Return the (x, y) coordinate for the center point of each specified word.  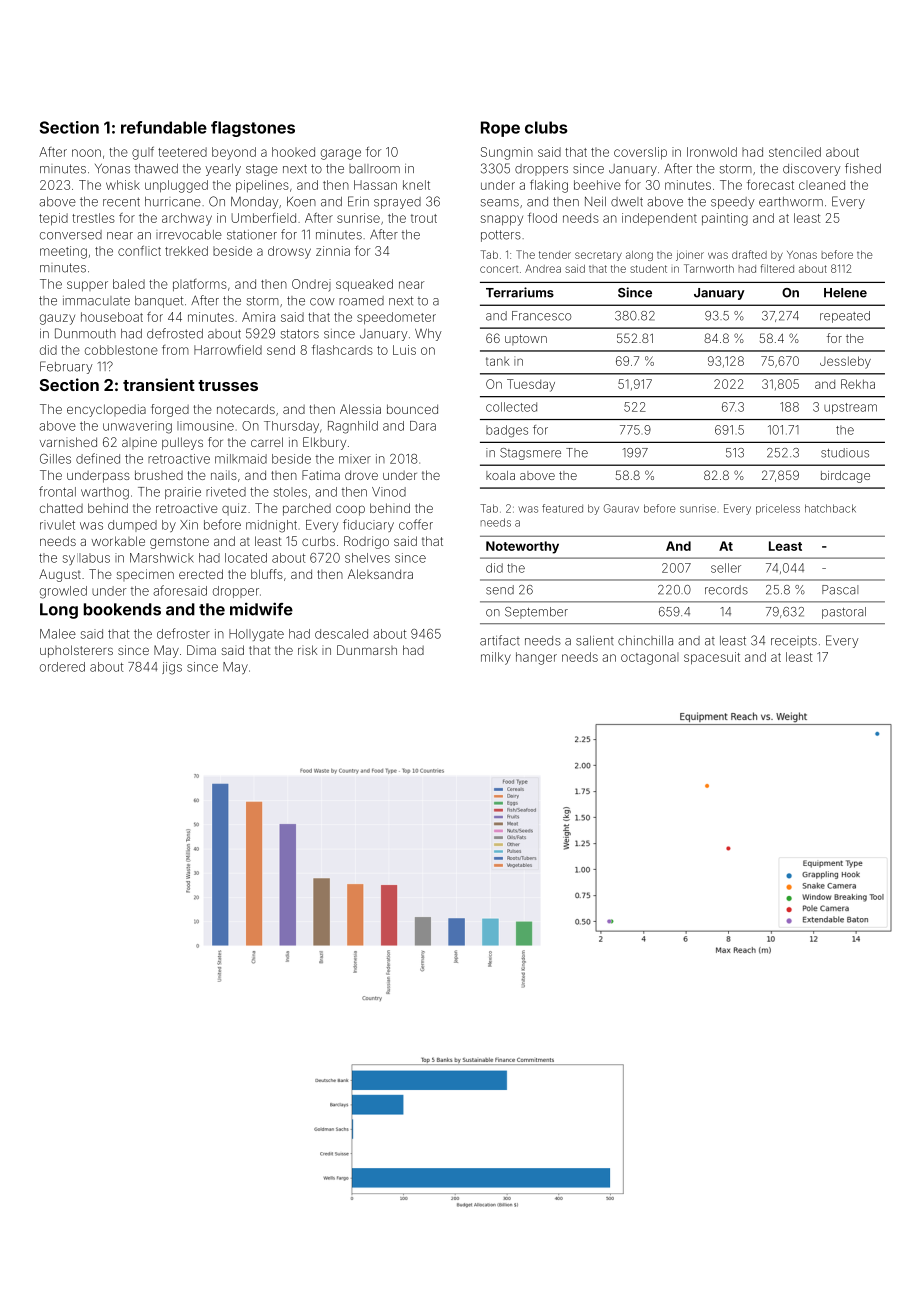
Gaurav (621, 508)
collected (511, 407)
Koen (301, 202)
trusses (228, 385)
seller (726, 568)
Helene (845, 293)
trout (424, 218)
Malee (58, 634)
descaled (341, 634)
